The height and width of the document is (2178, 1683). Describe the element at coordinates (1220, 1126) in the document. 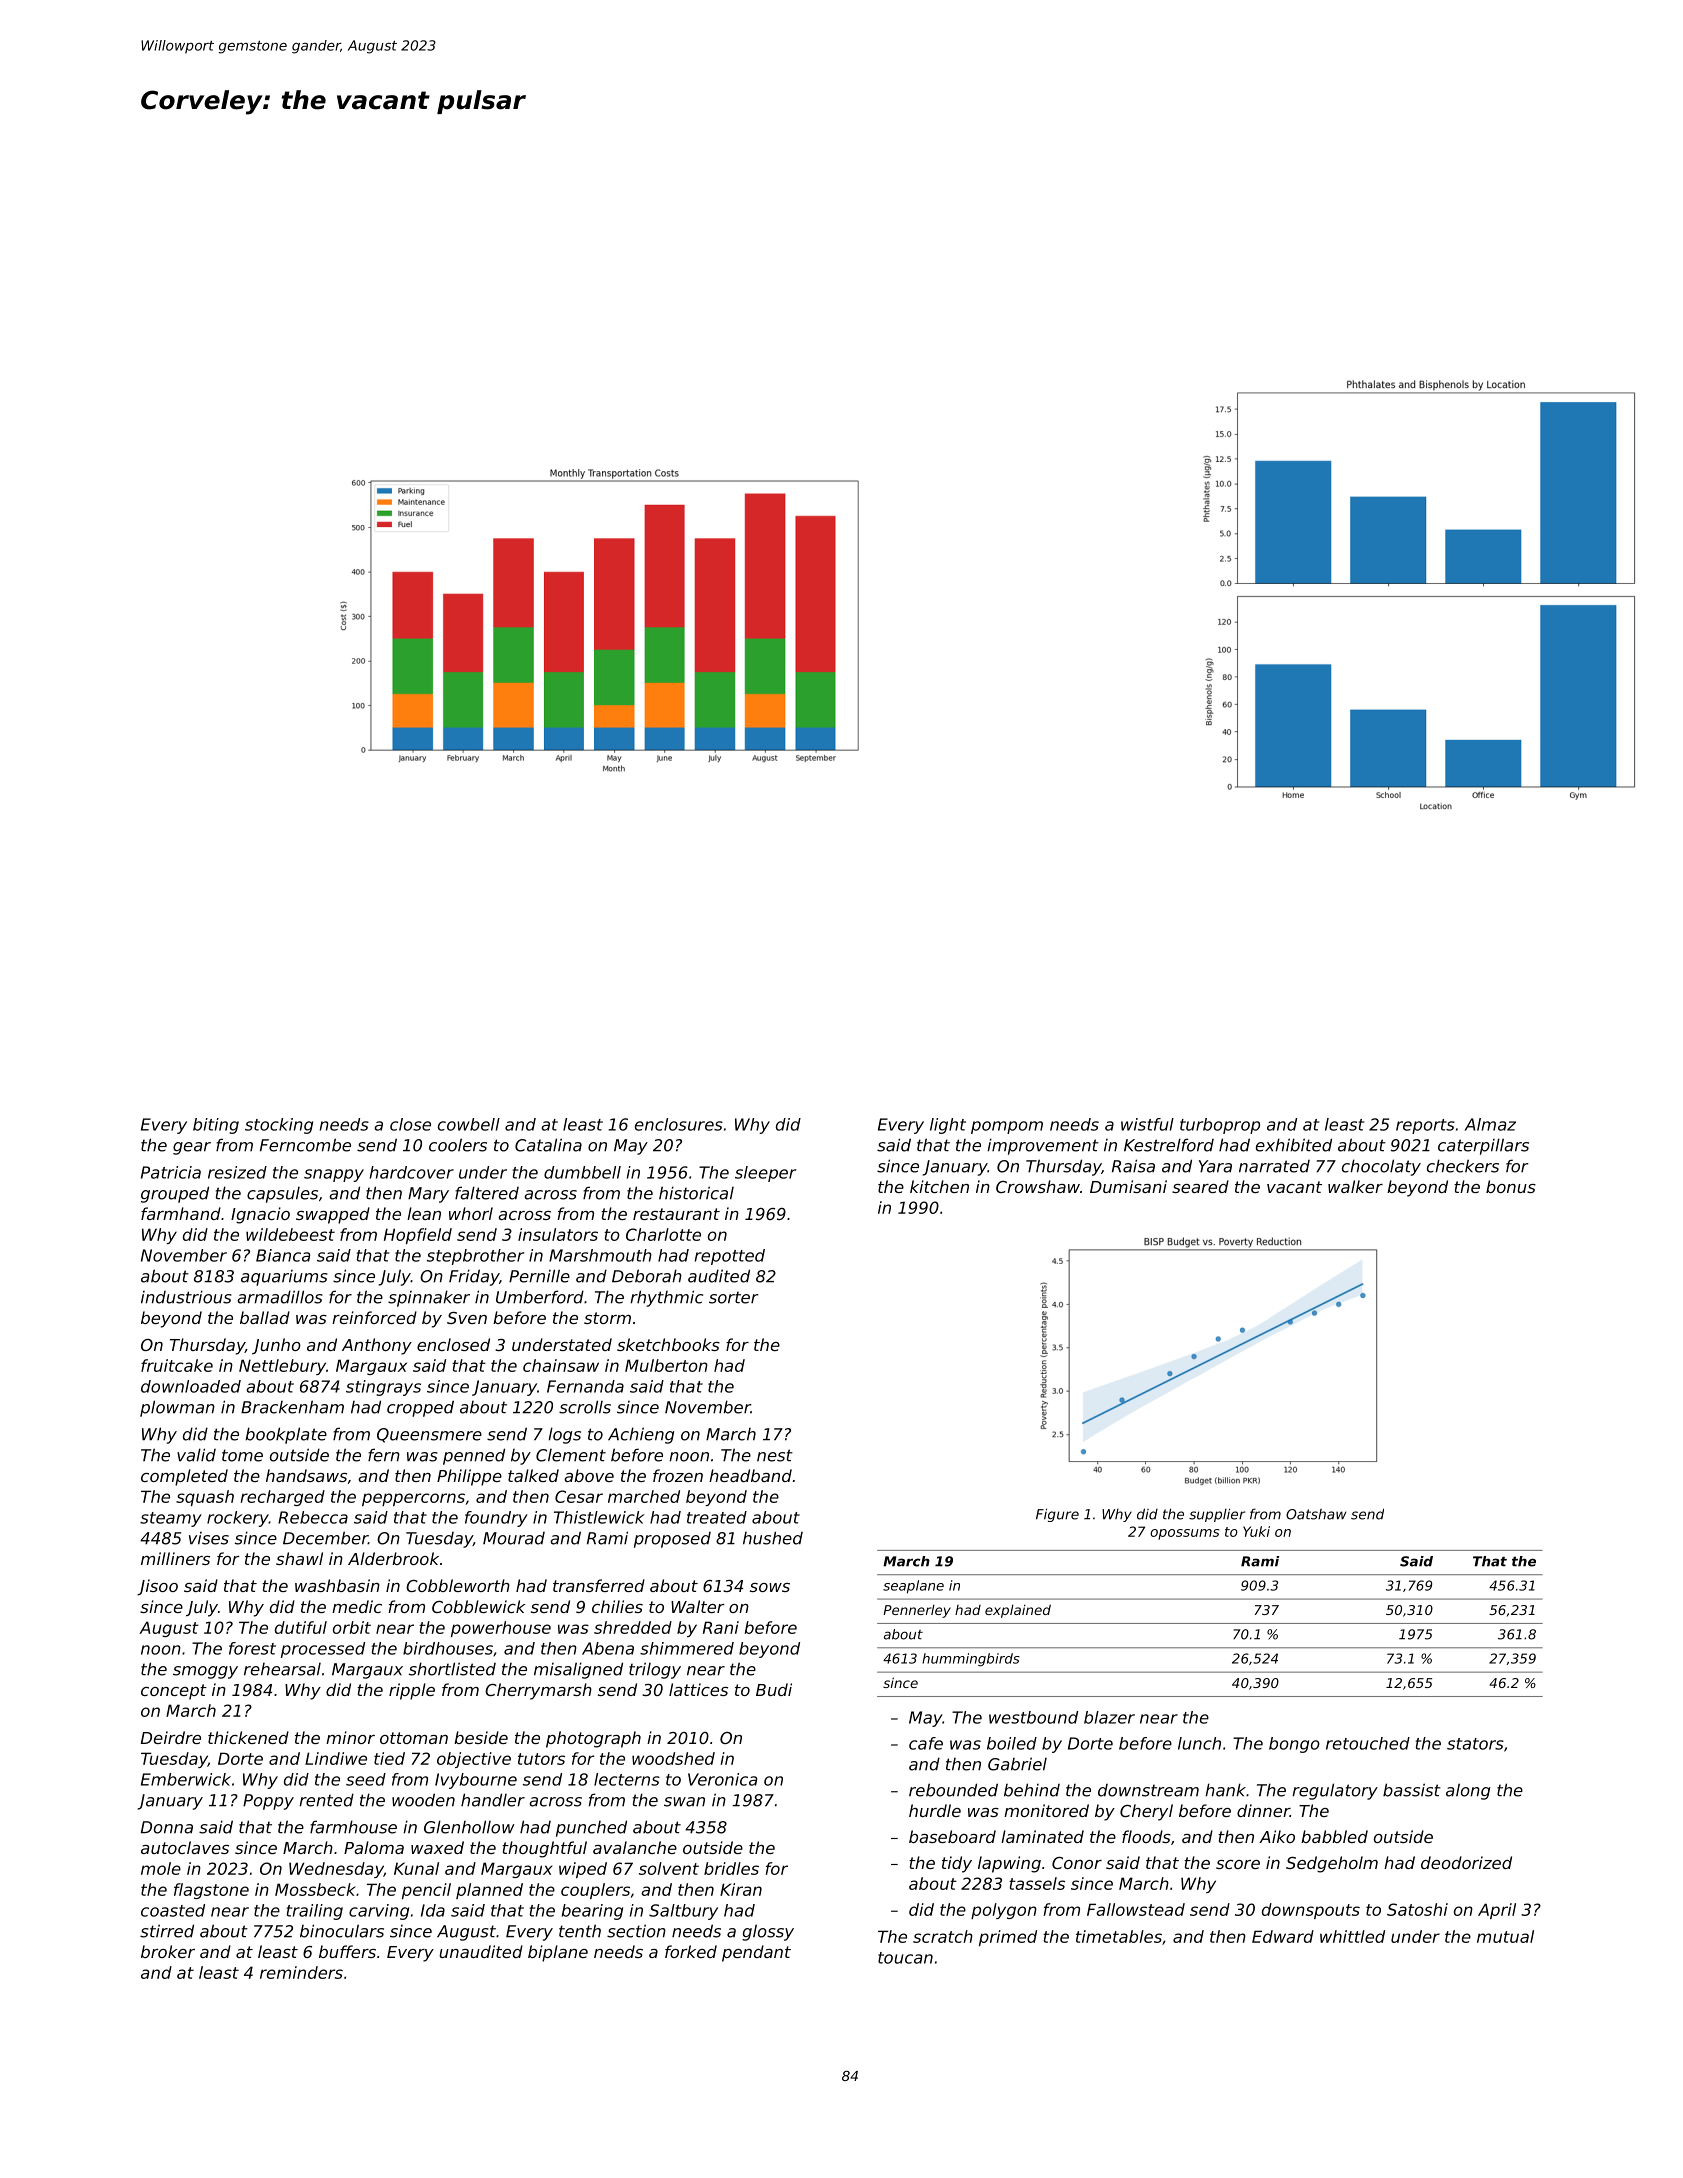

I see `turboprop` at that location.
